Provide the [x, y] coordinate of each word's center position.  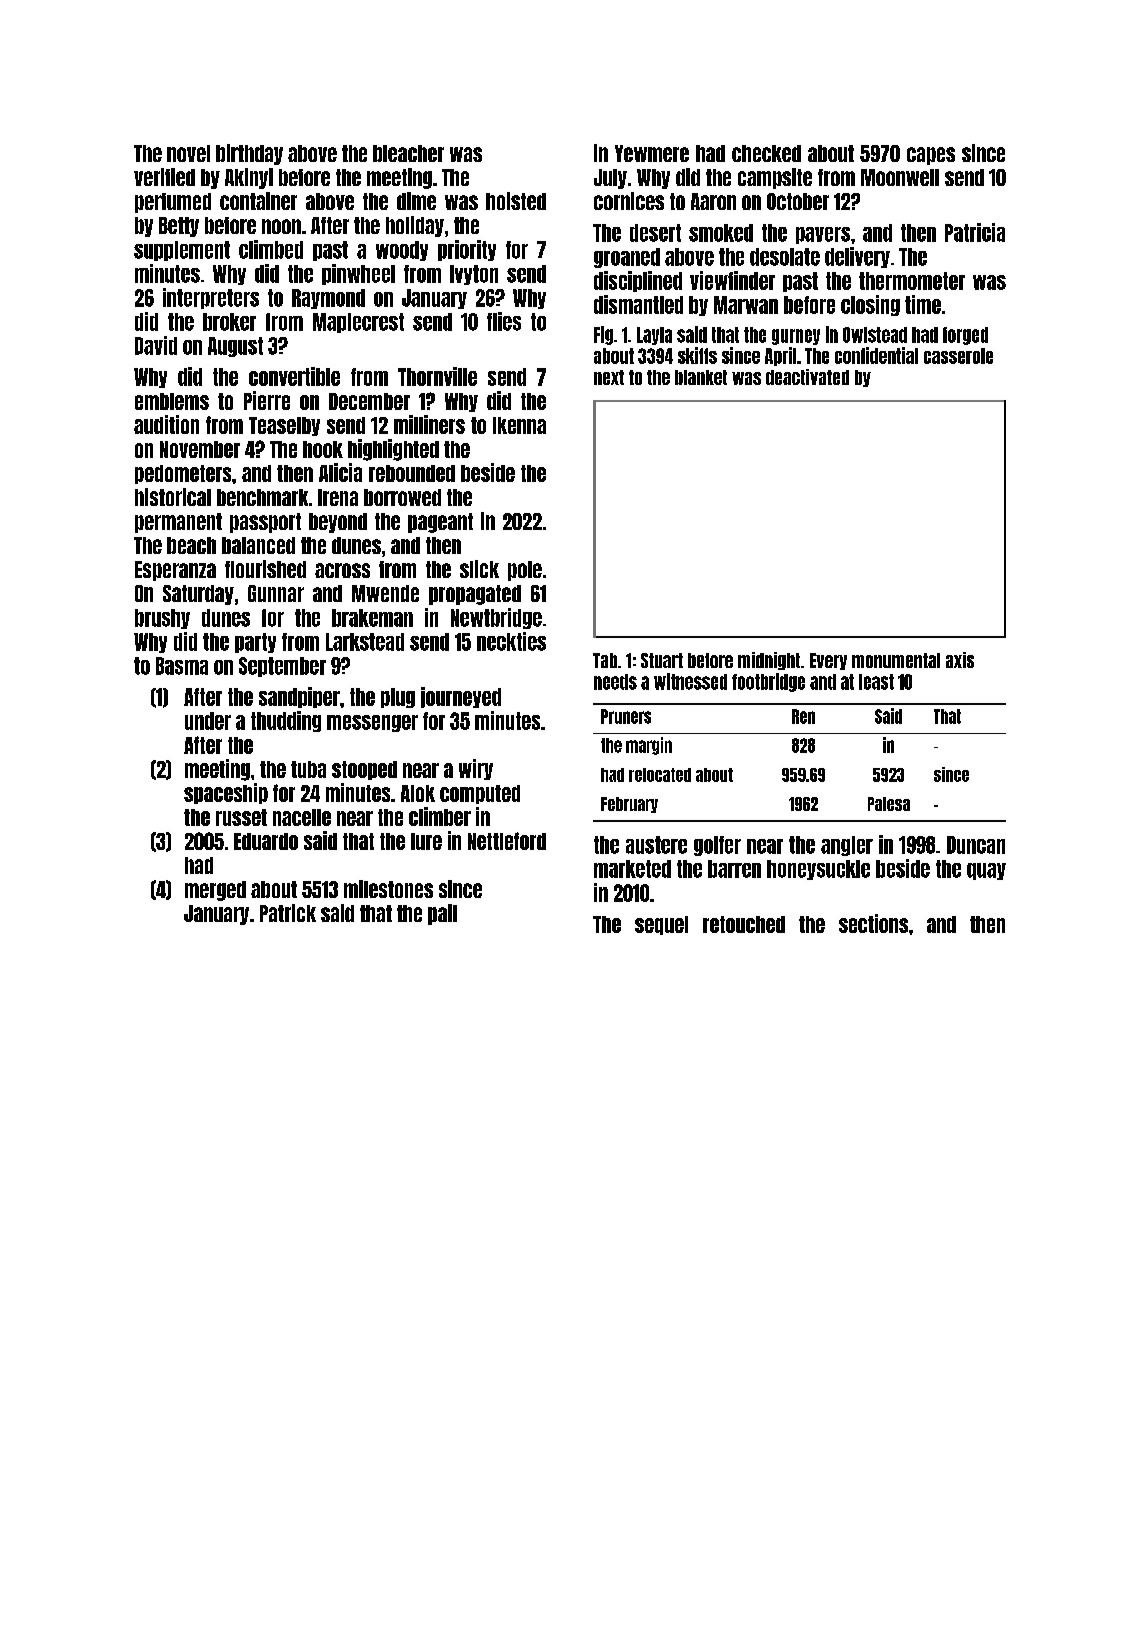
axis [960, 660]
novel [188, 153]
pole [525, 571]
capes [931, 156]
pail [442, 914]
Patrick [288, 913]
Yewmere [652, 153]
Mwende [385, 593]
